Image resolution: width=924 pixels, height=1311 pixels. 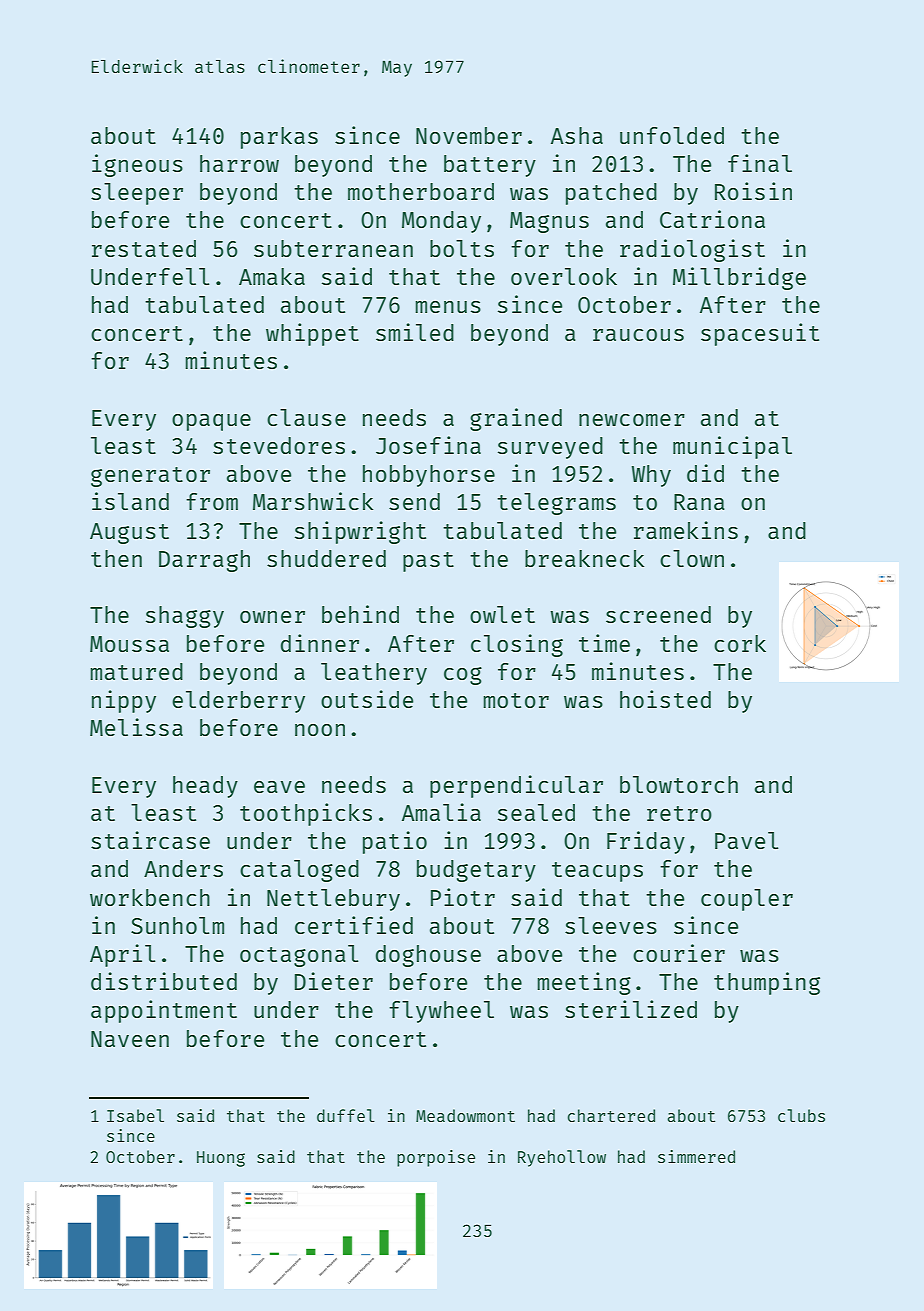 What do you see at coordinates (739, 278) in the image?
I see `Millbridge` at bounding box center [739, 278].
